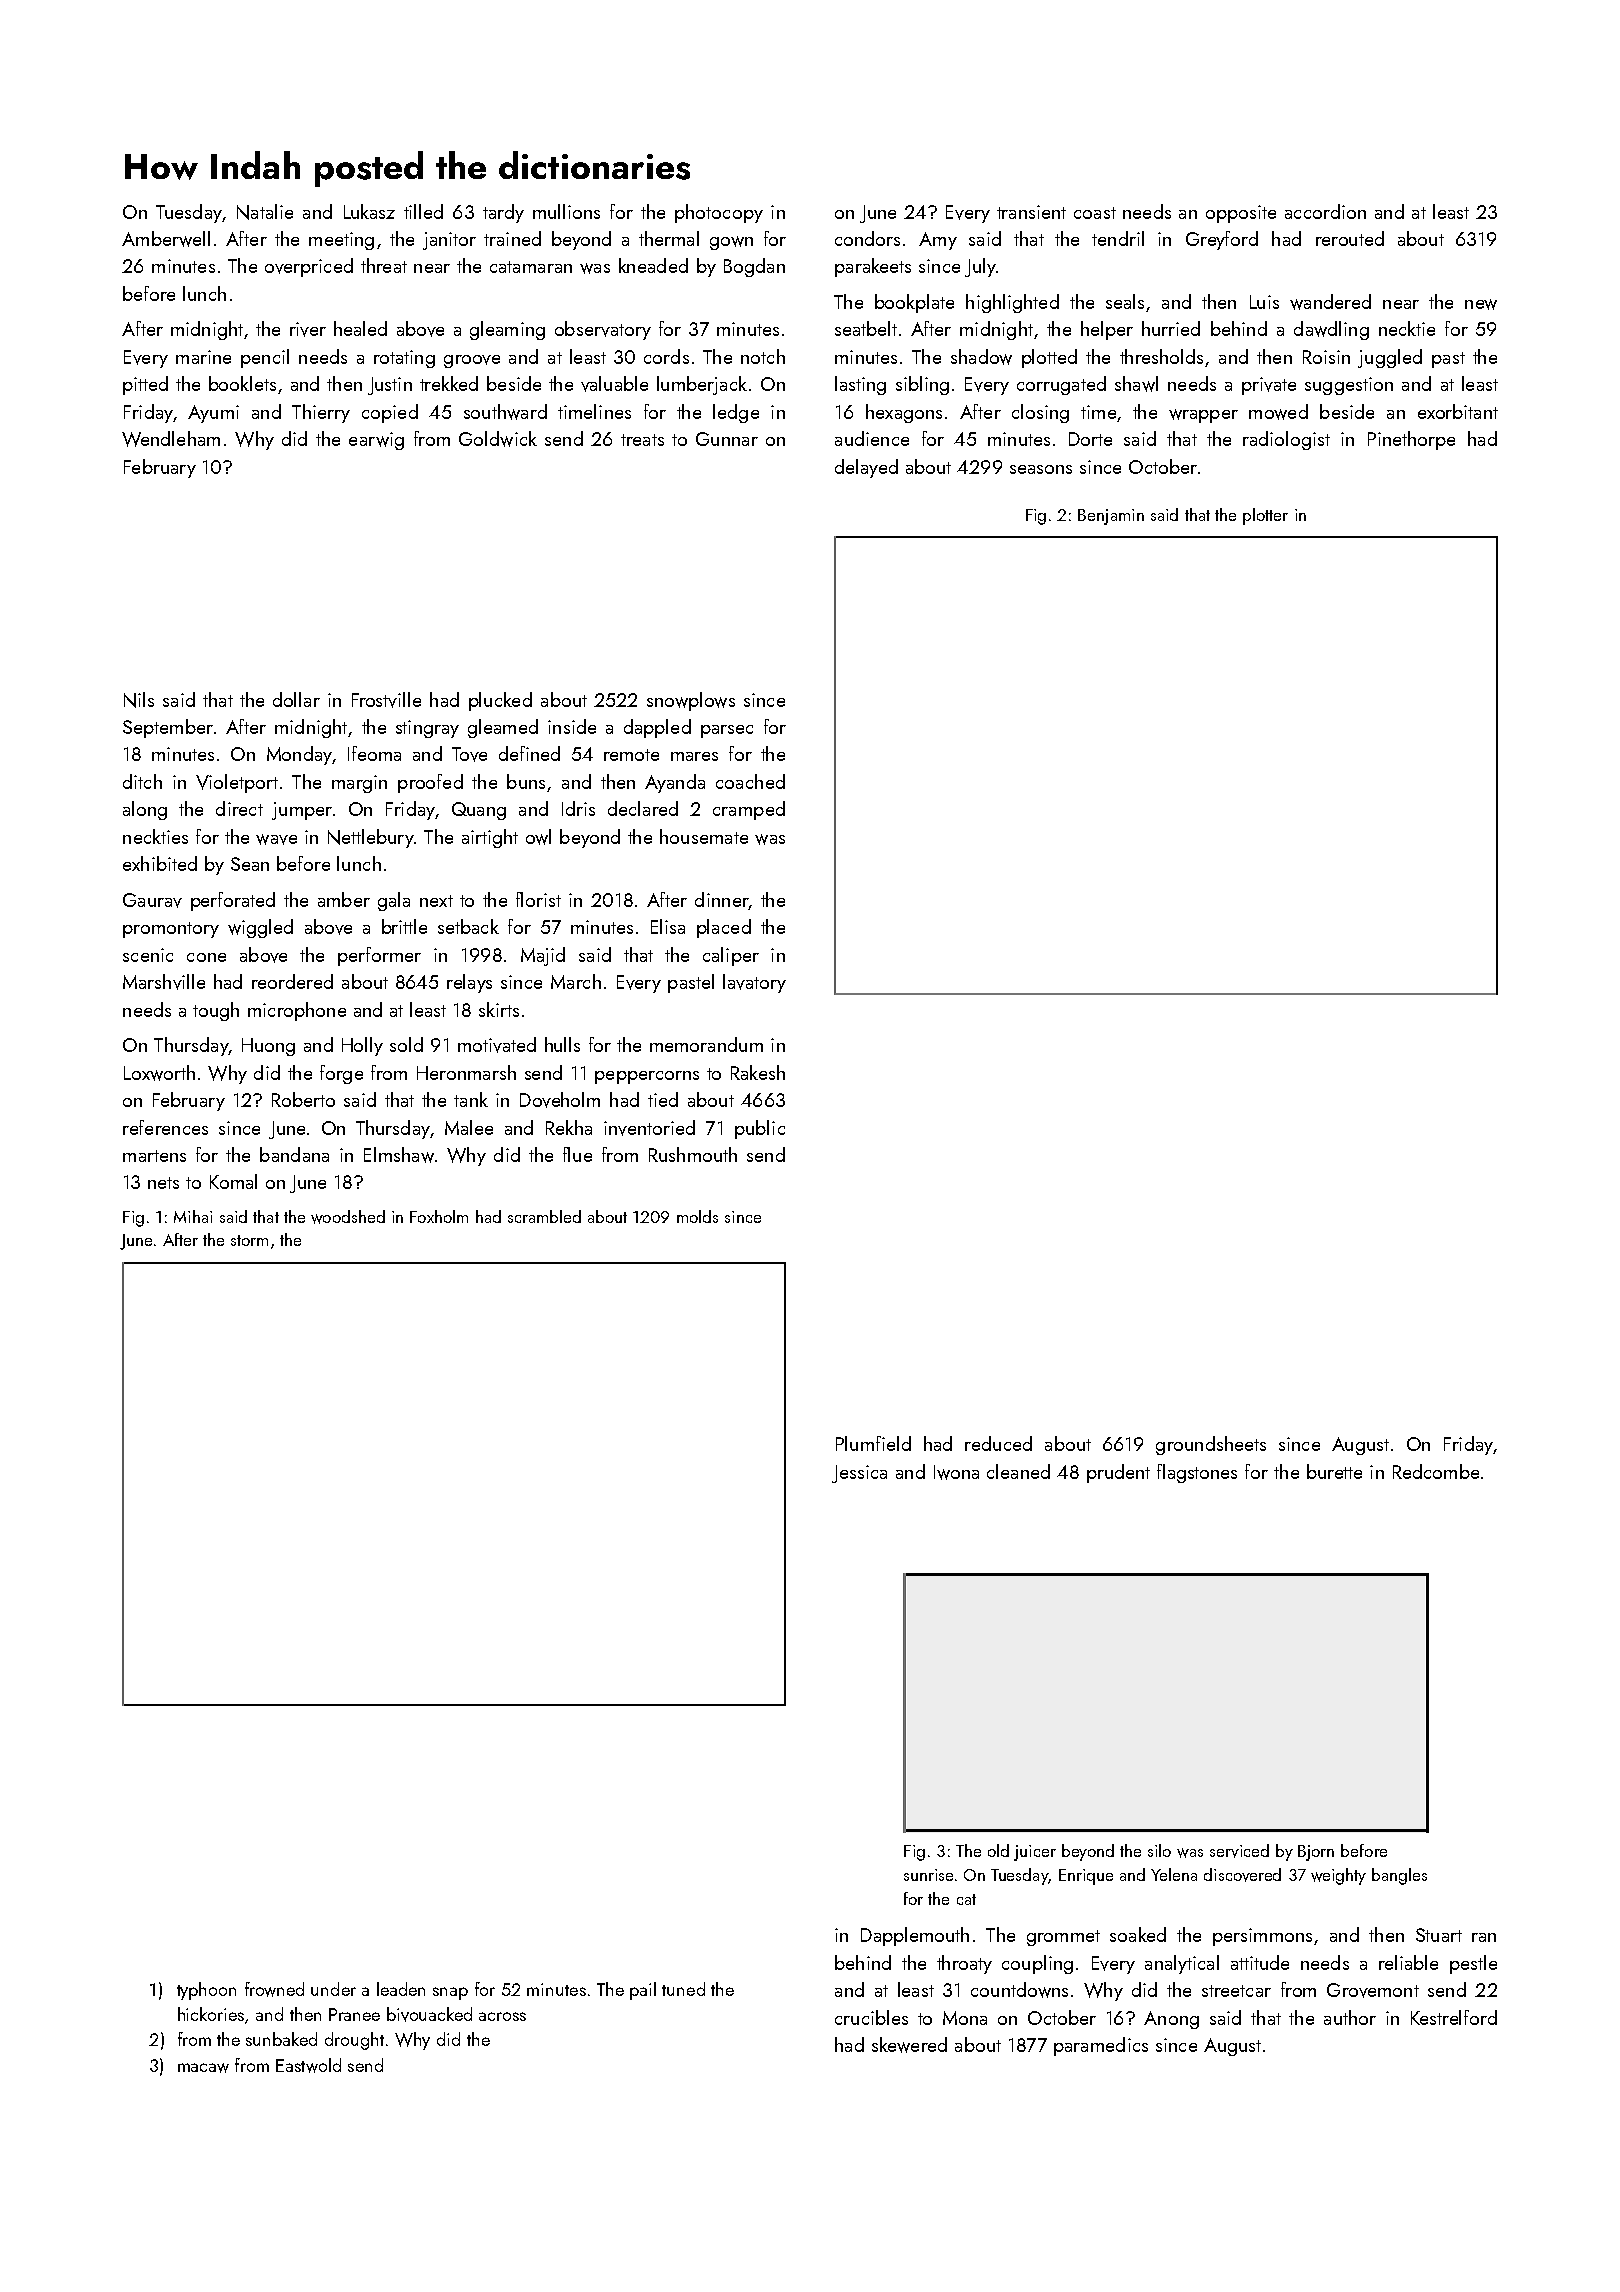  Describe the element at coordinates (423, 211) in the page. I see `tilled` at that location.
